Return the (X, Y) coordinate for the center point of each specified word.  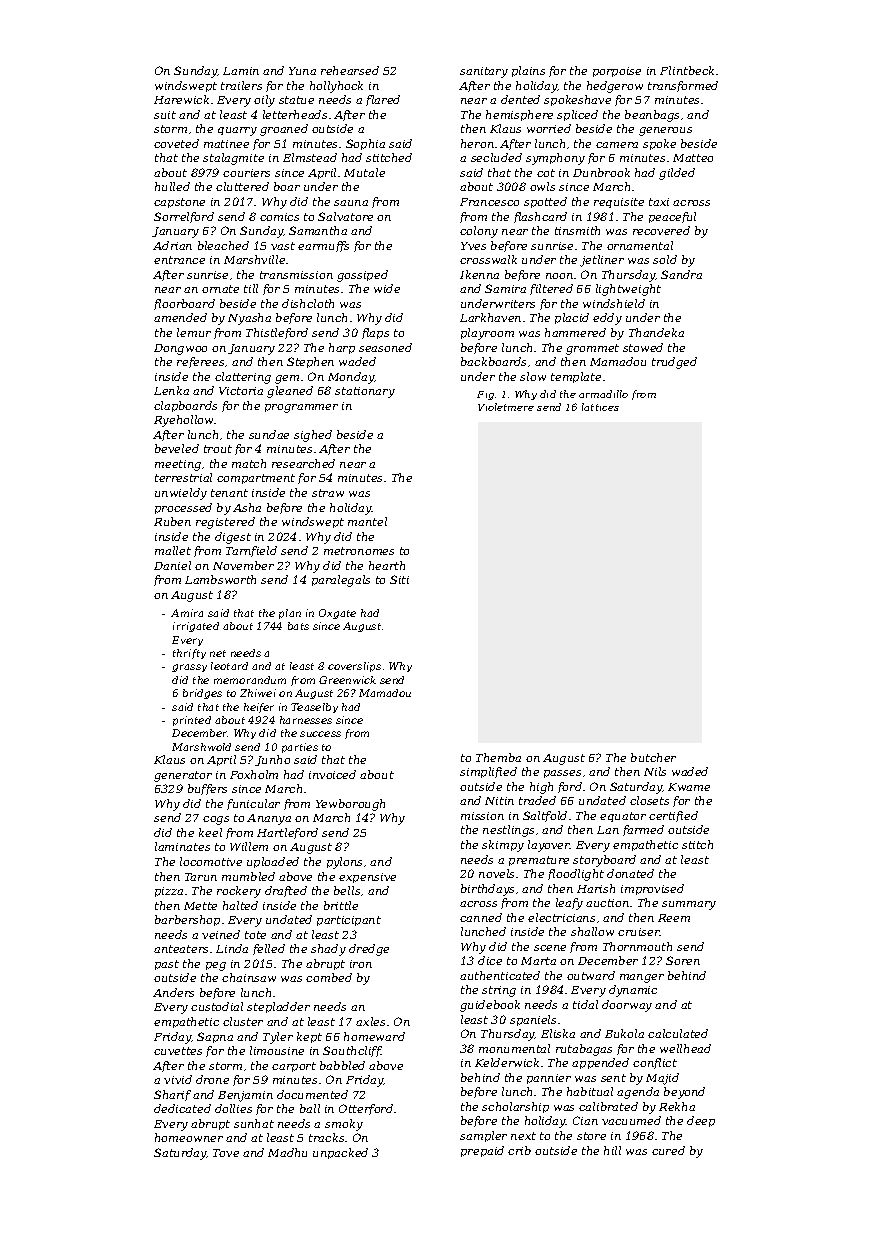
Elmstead (310, 157)
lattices (600, 407)
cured (668, 1150)
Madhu (287, 1152)
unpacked (340, 1153)
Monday (351, 378)
